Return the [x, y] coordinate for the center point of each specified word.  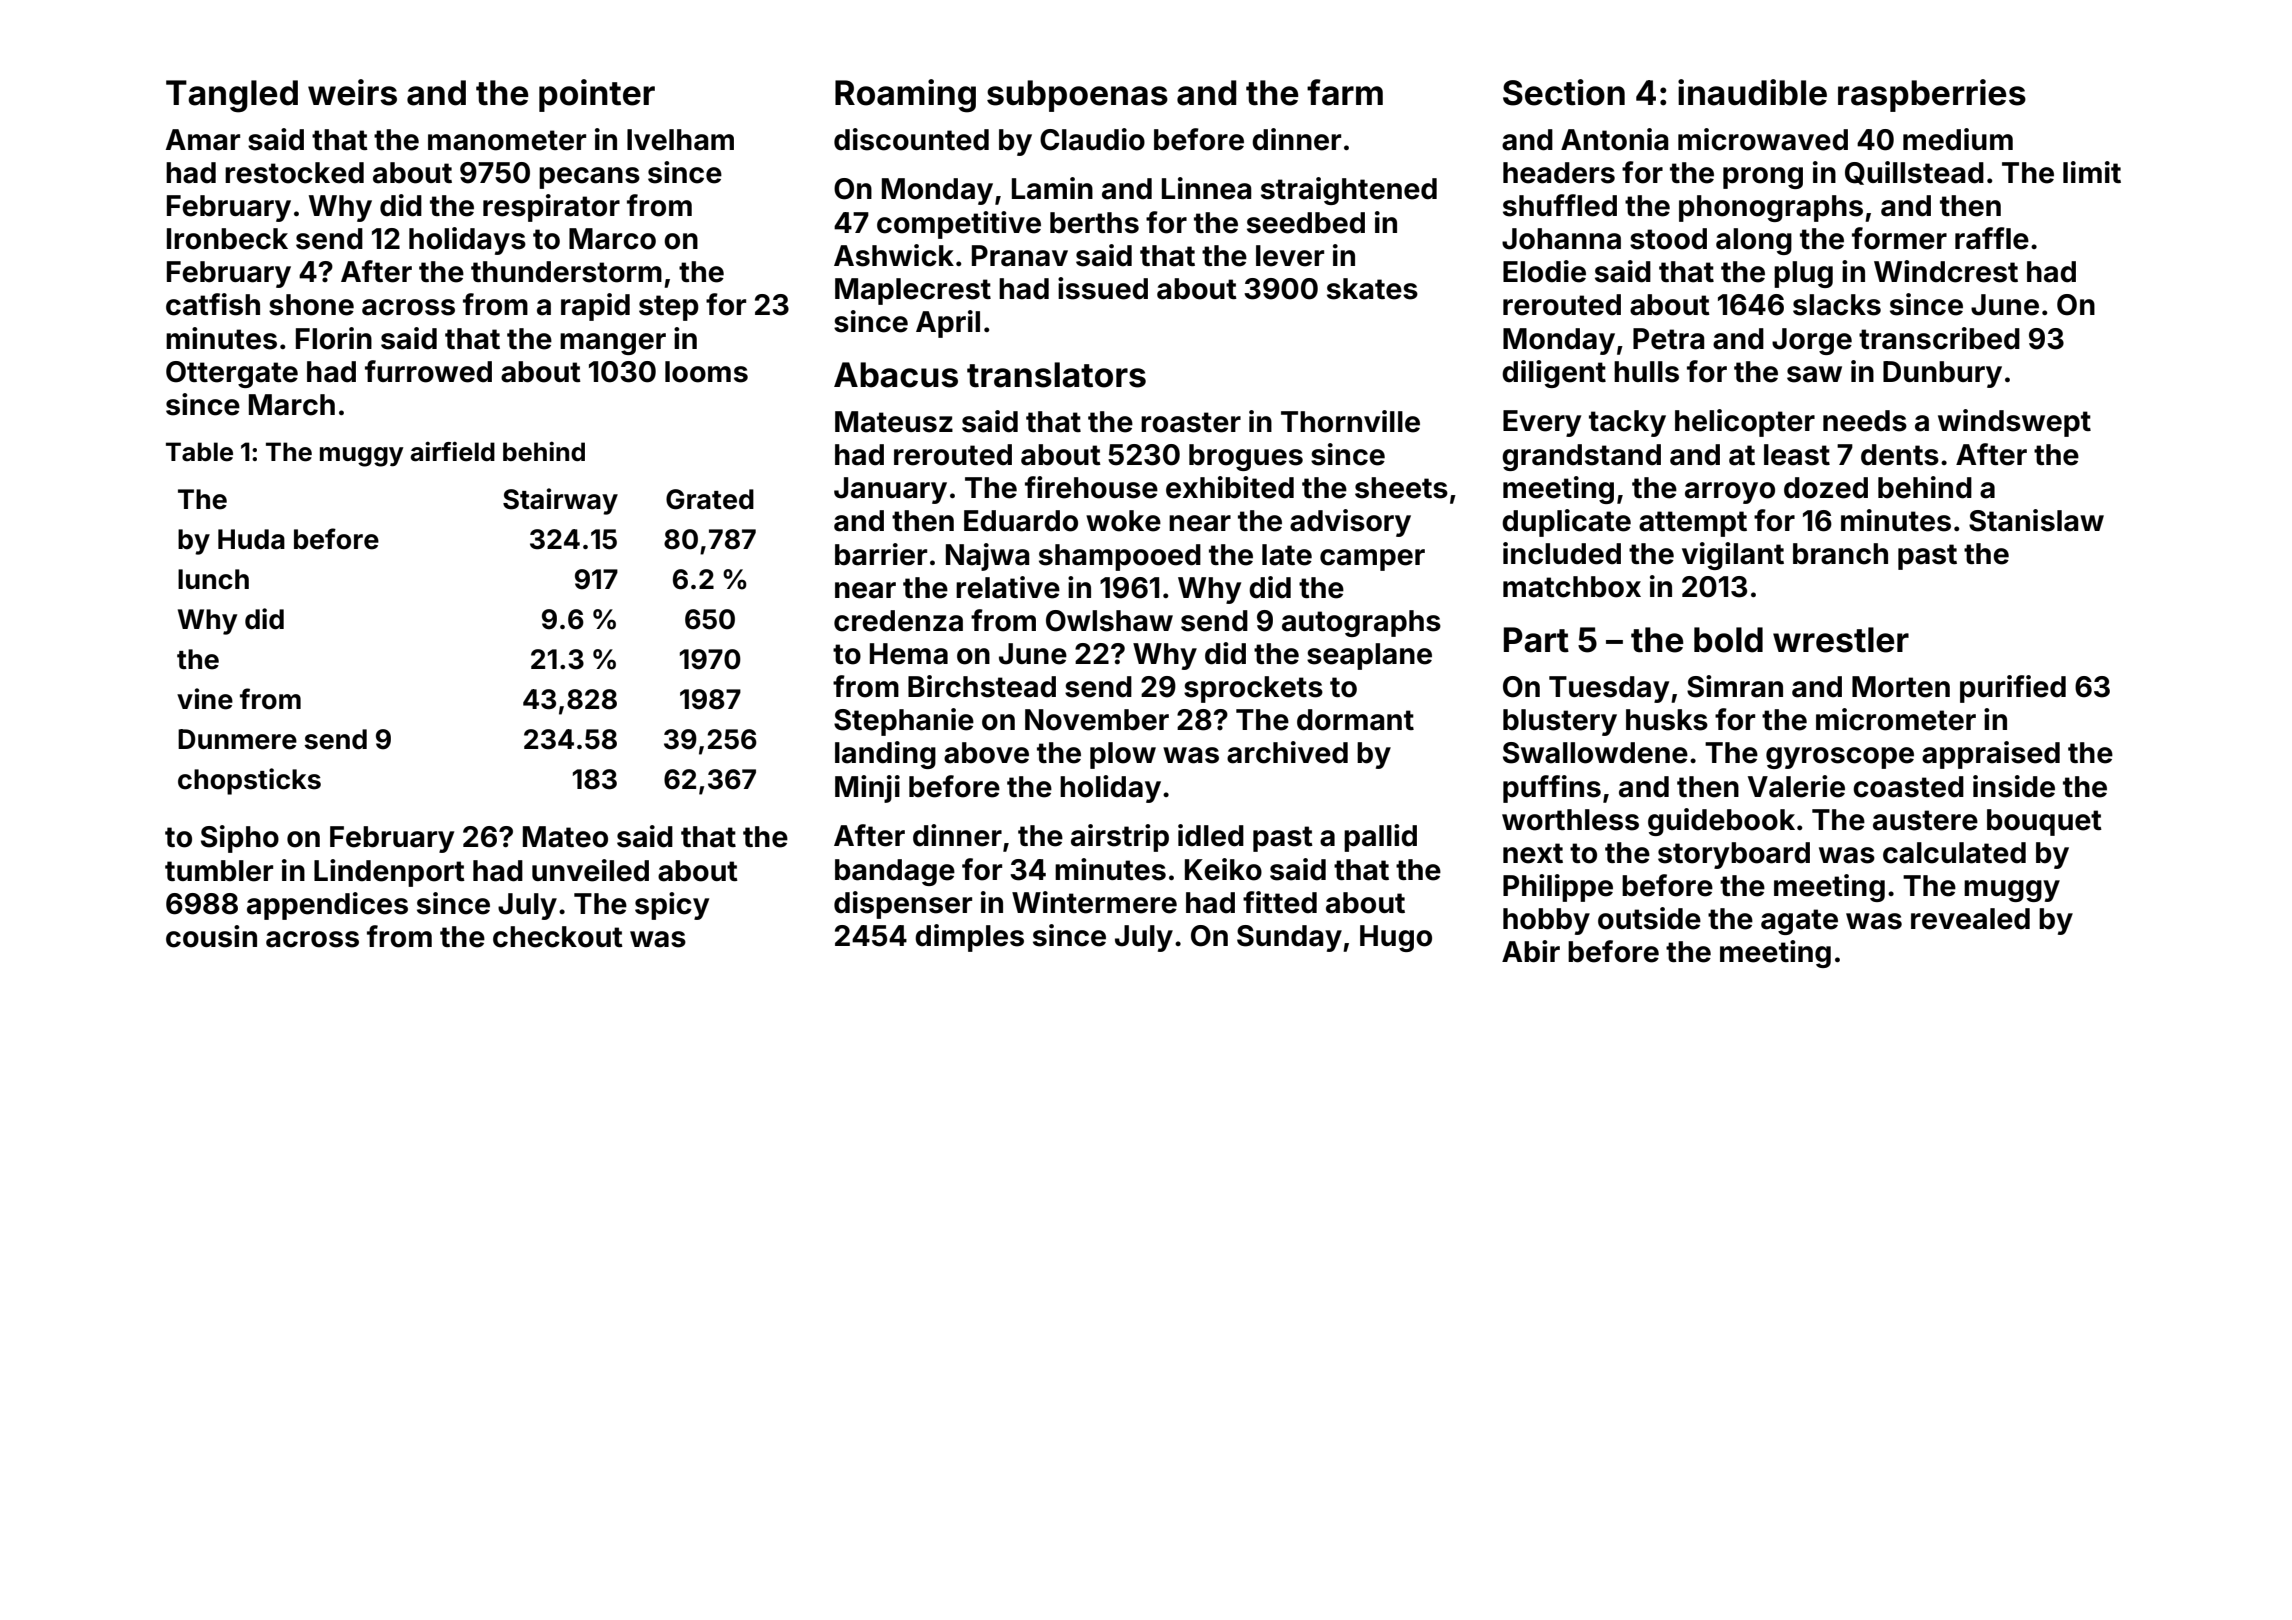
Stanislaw [2036, 520]
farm [1345, 92]
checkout [558, 937]
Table [199, 452]
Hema [909, 654]
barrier [881, 554]
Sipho [240, 839]
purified [2013, 689]
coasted [1908, 787]
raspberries [1932, 95]
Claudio [1092, 139]
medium [1958, 139]
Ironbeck [227, 239]
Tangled [232, 96]
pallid [1380, 838]
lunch [213, 579]
